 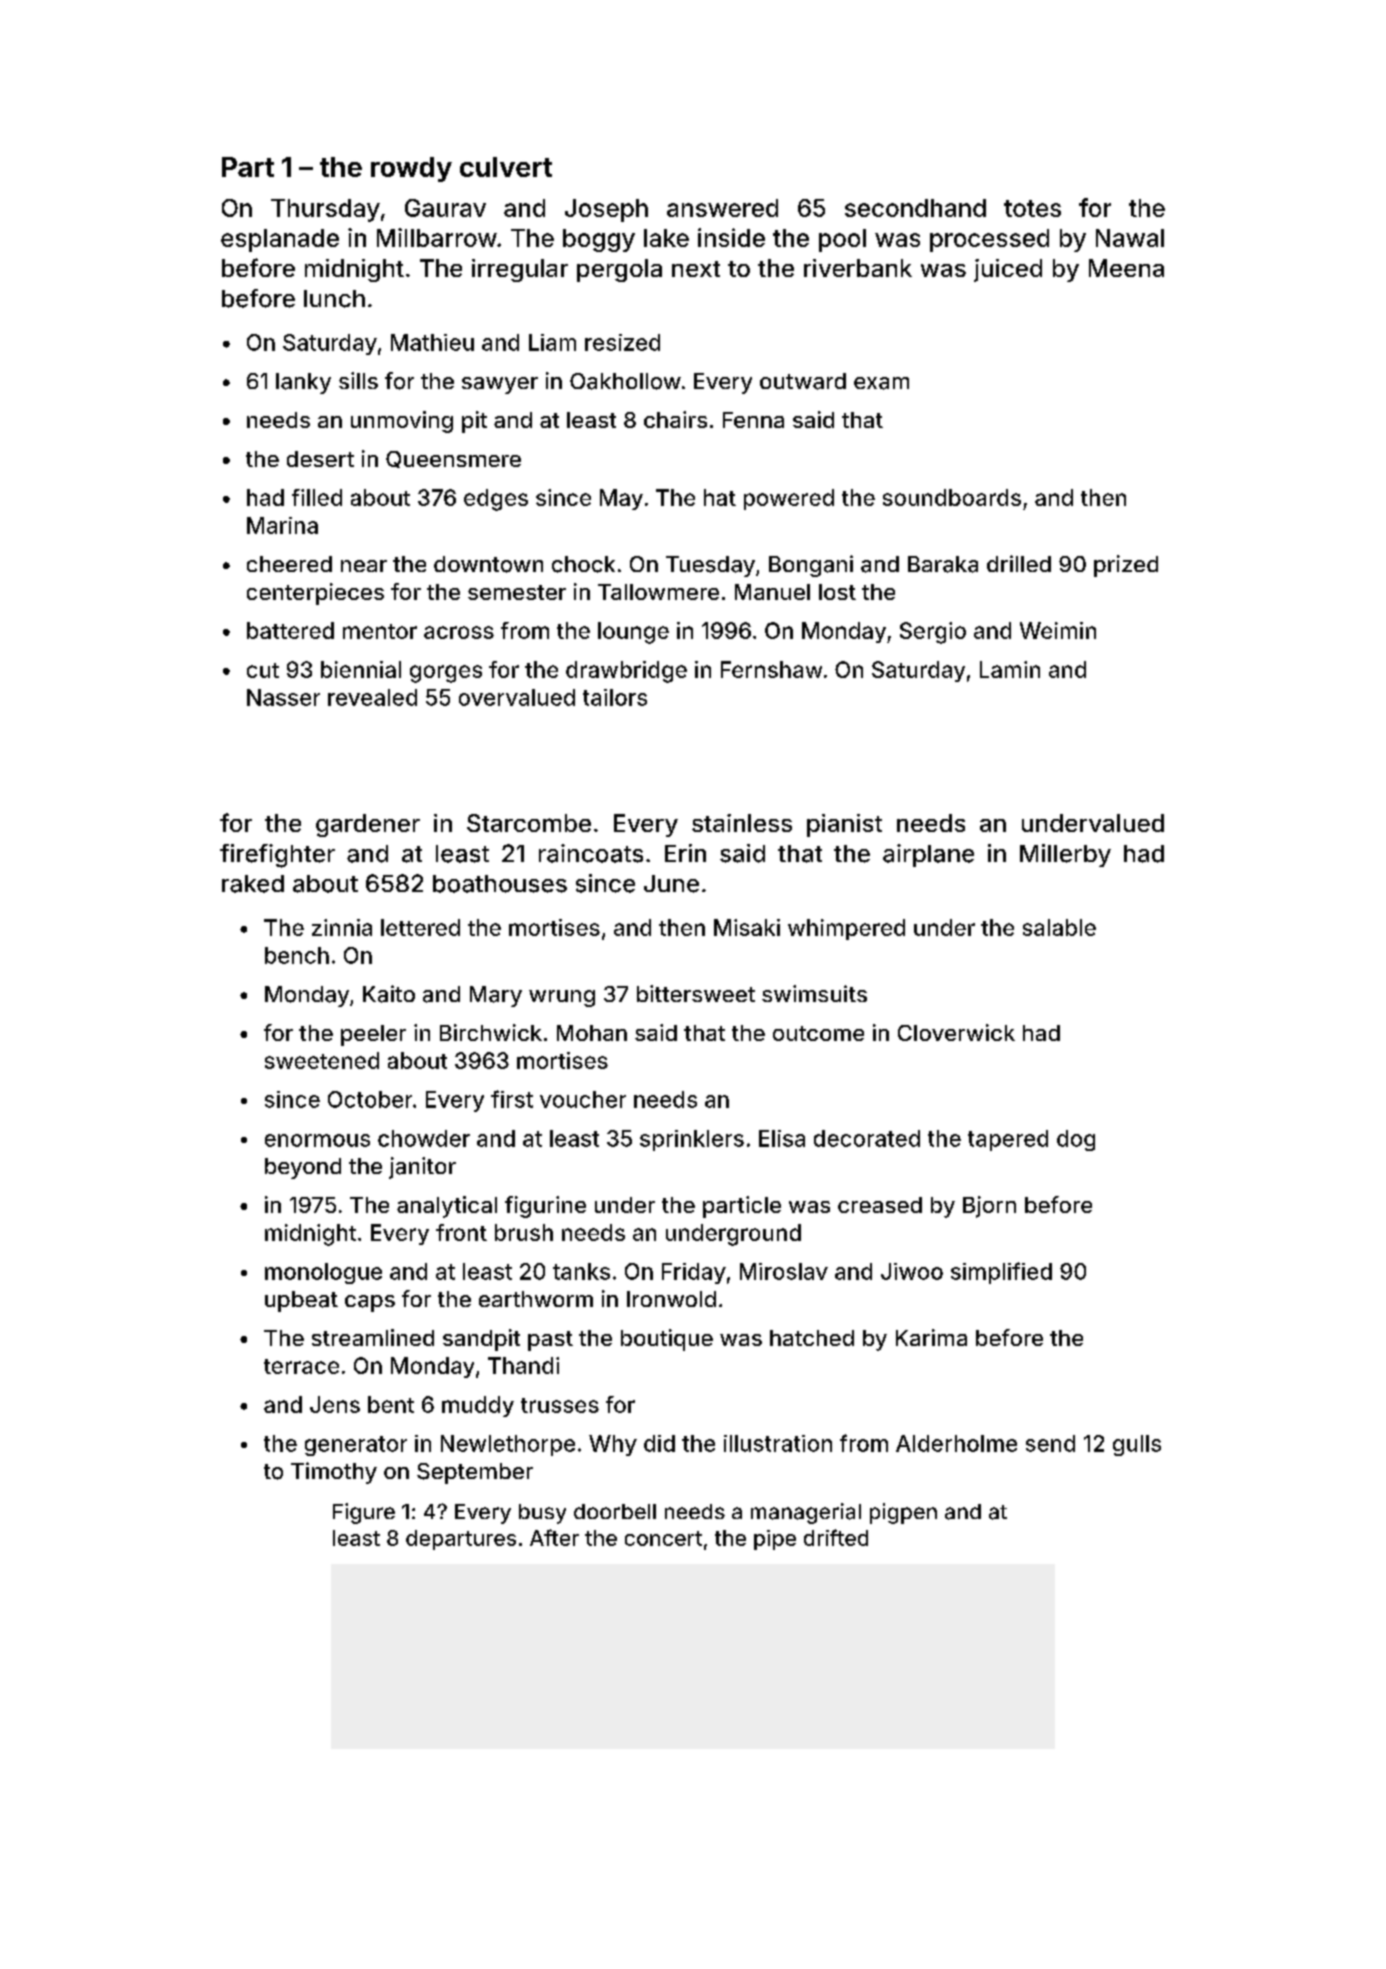 What do you see at coordinates (591, 853) in the screenshot?
I see `raincoats` at bounding box center [591, 853].
